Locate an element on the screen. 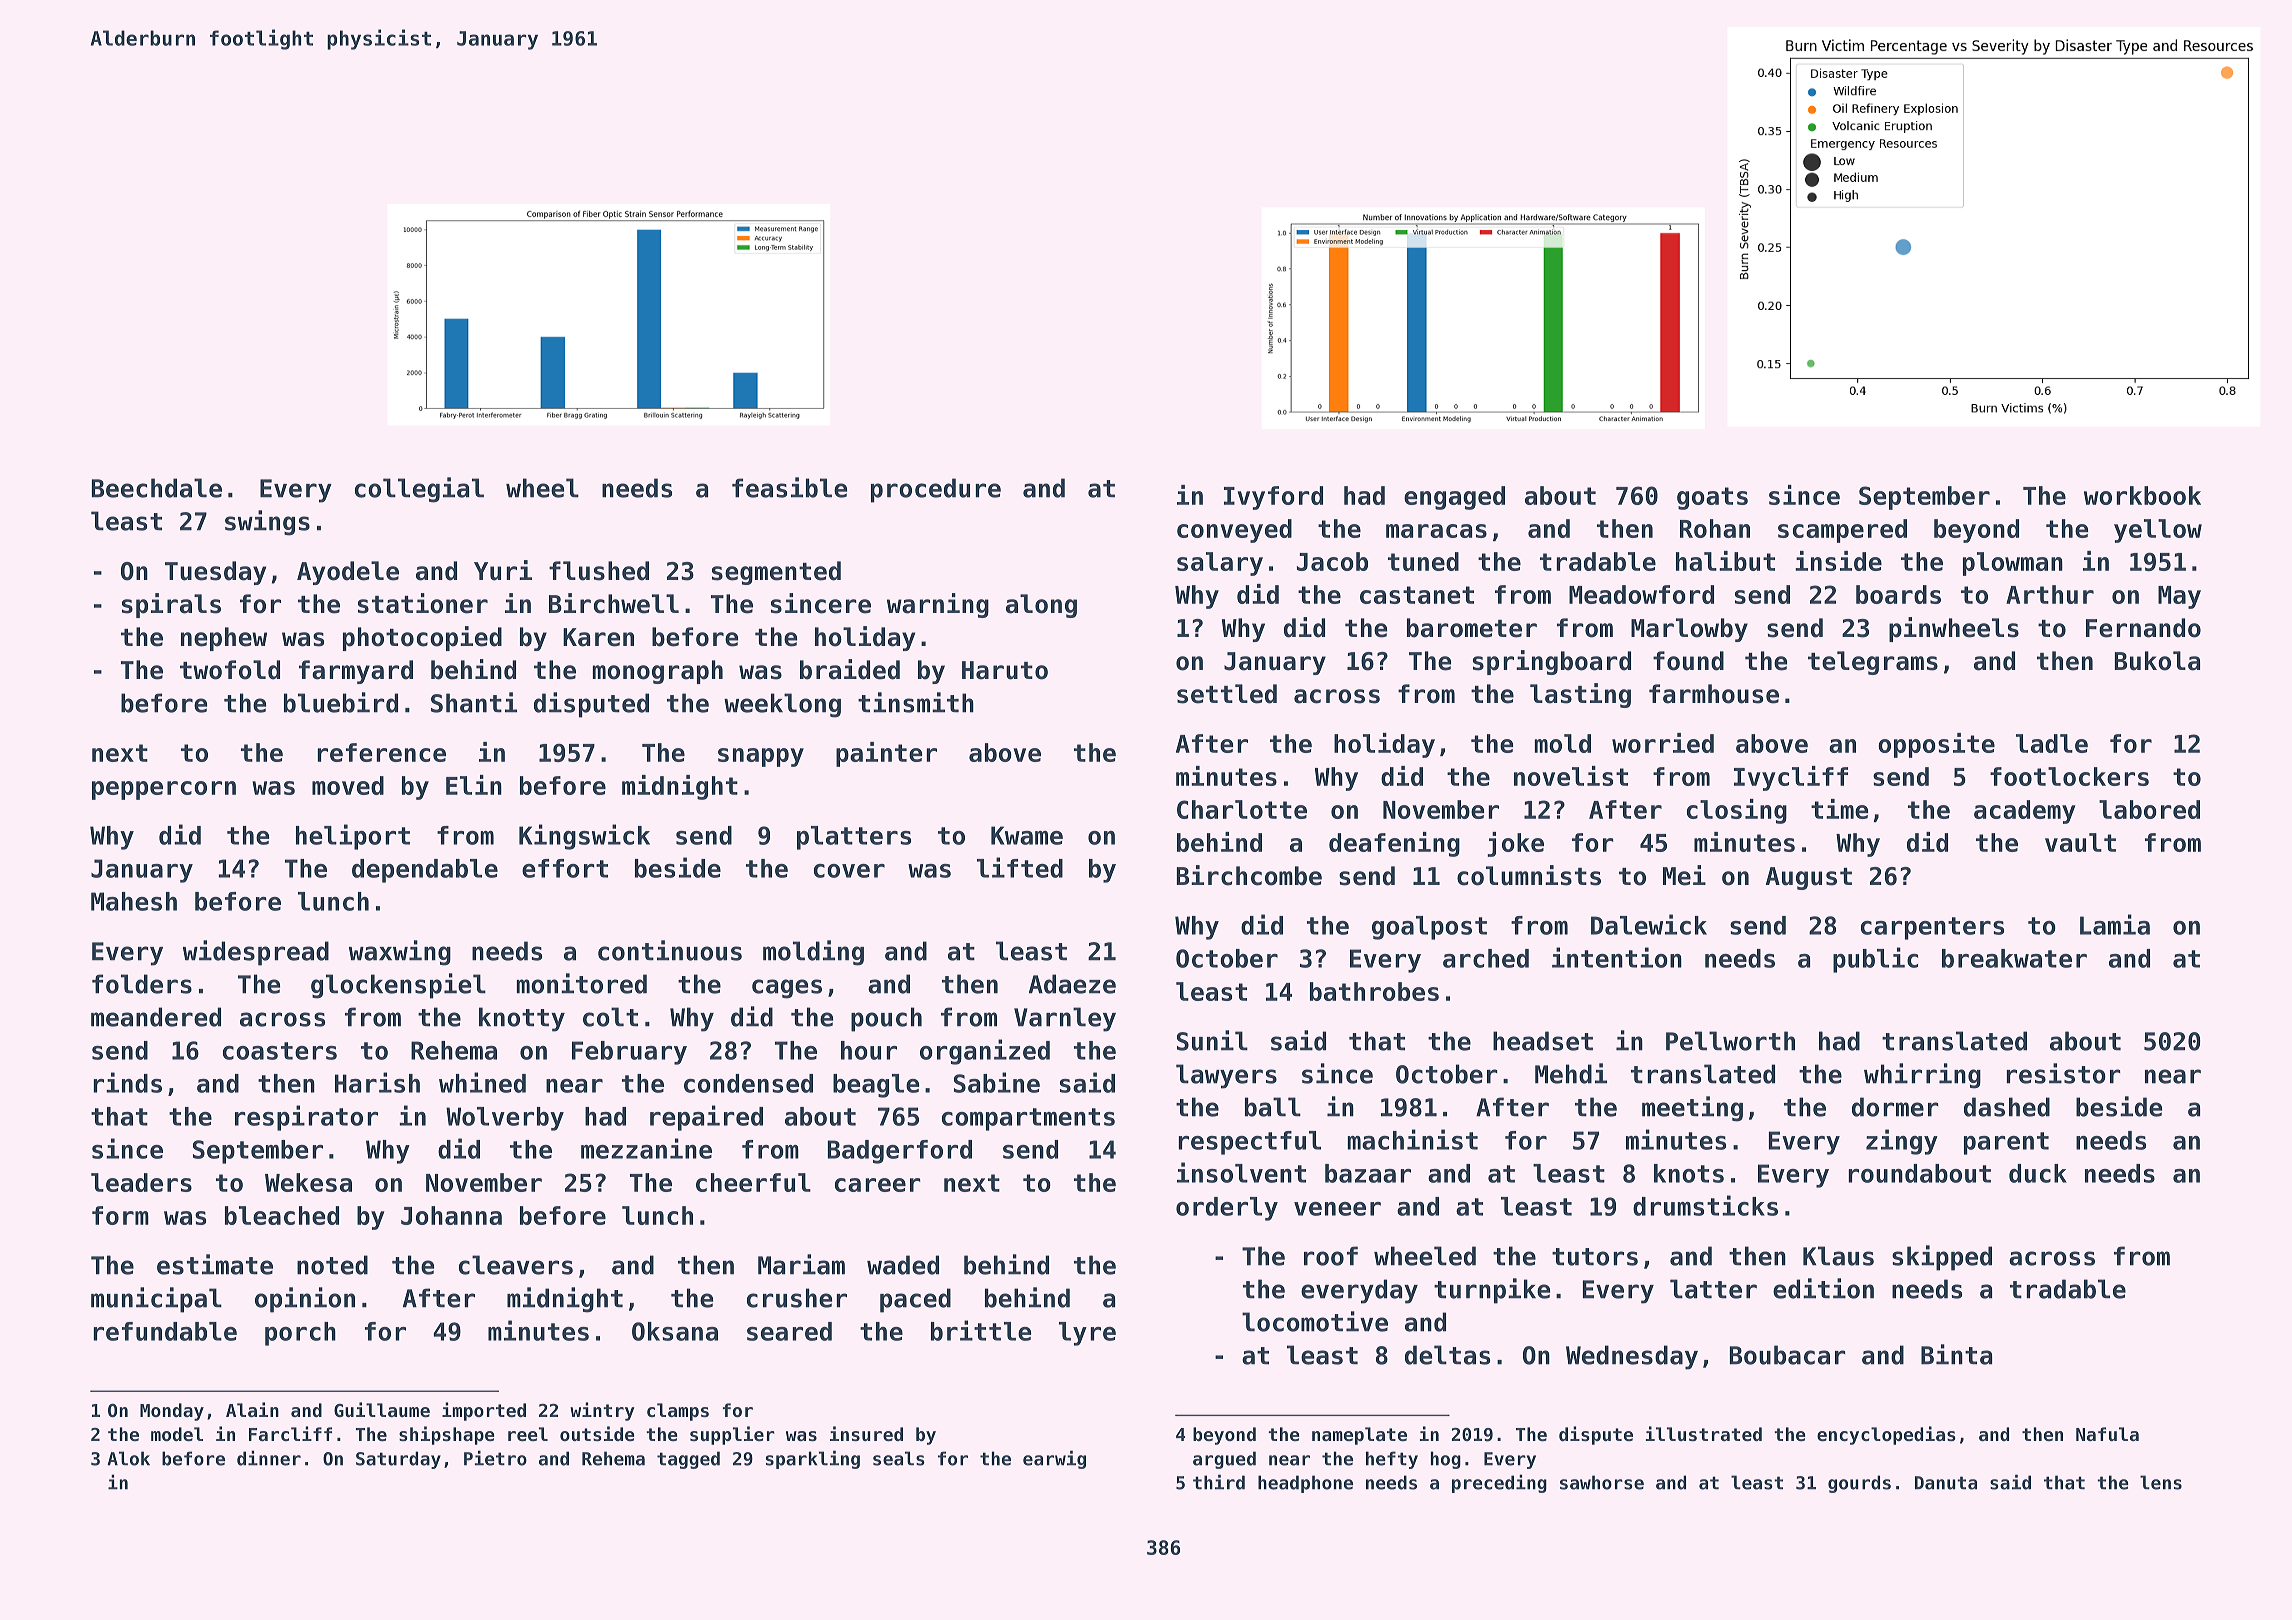  Pietro is located at coordinates (495, 1458).
